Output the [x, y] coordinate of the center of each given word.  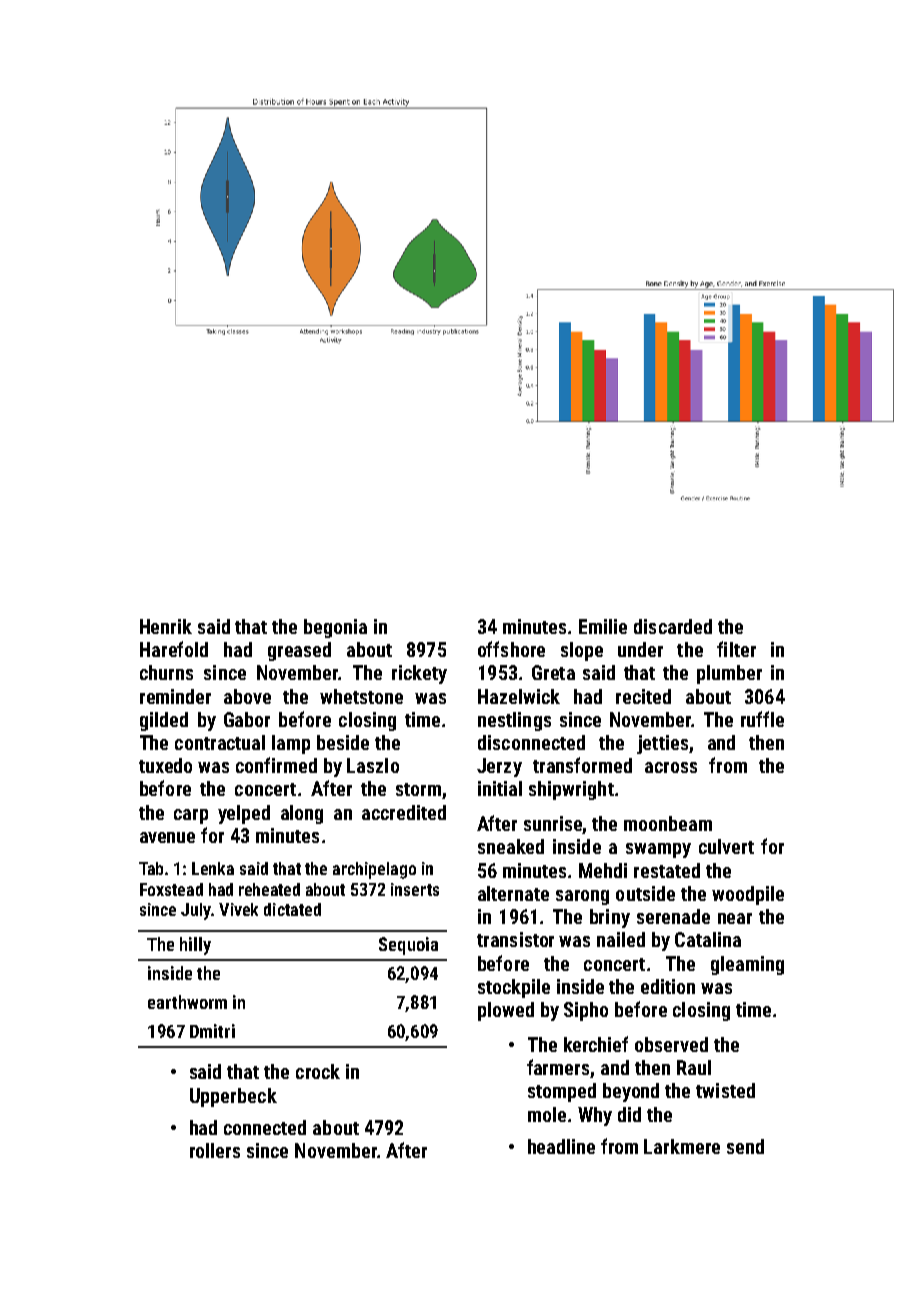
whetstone [361, 696]
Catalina [708, 939]
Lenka [213, 868]
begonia [335, 628]
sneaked [511, 846]
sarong [582, 897]
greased [299, 651]
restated [667, 870]
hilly [195, 946]
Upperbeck [233, 1097]
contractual [220, 742]
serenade [673, 916]
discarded [673, 626]
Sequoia [408, 946]
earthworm [187, 1002]
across [671, 767]
